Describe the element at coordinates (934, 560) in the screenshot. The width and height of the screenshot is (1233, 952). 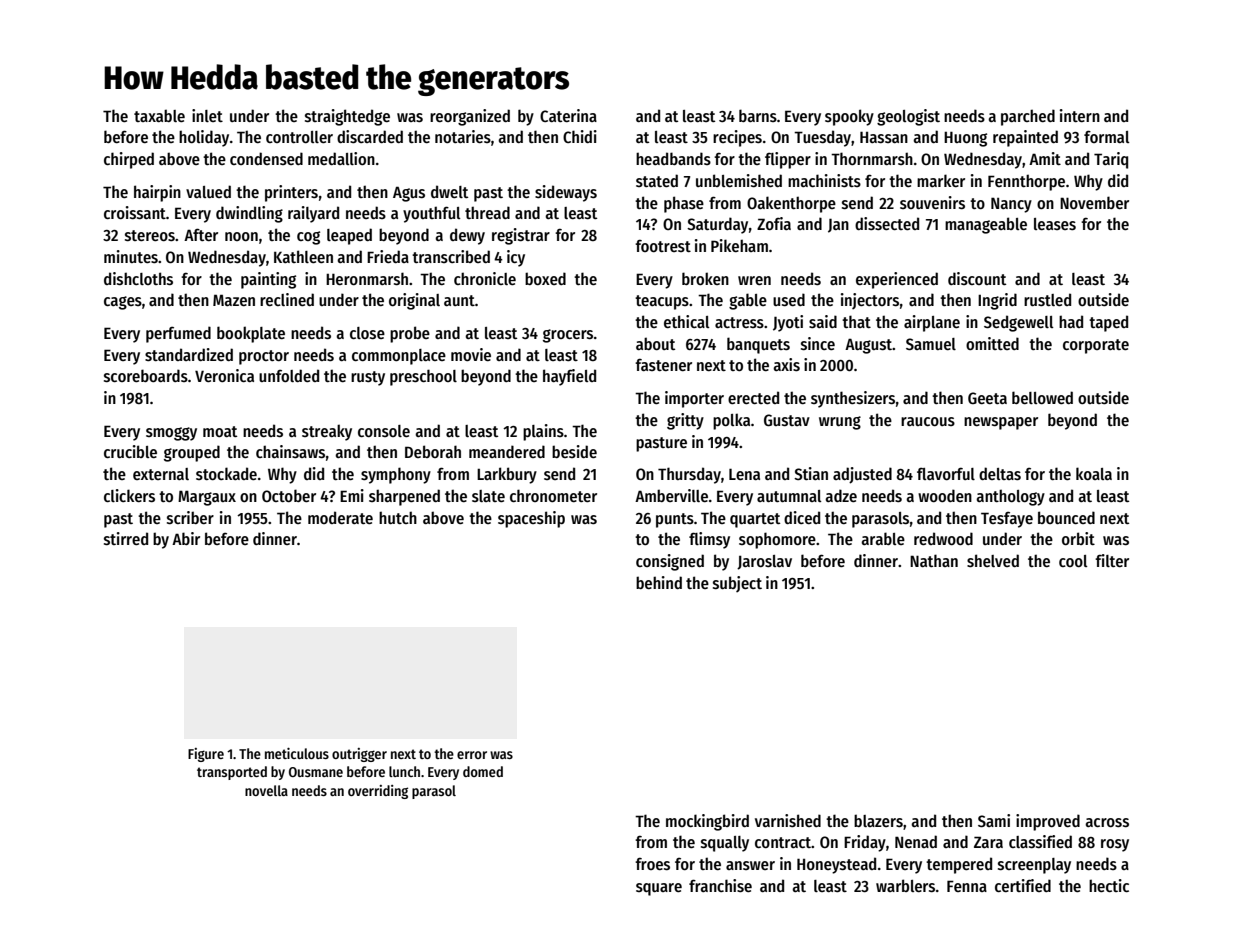
I see `Nathan` at that location.
